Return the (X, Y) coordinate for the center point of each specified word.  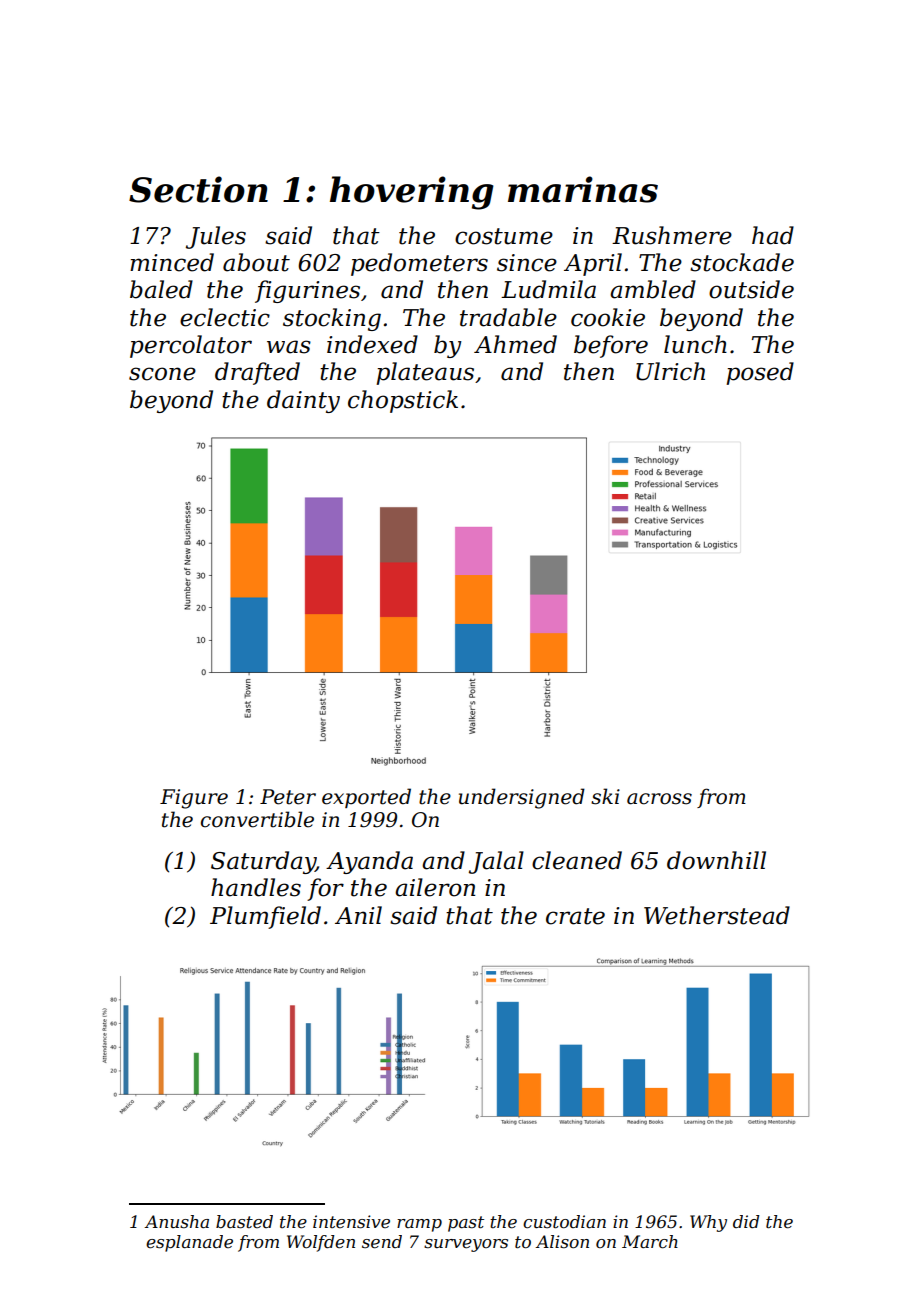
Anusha (176, 1221)
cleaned (577, 860)
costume (504, 236)
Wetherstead (717, 915)
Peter (288, 797)
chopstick (403, 401)
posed (760, 373)
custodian (564, 1222)
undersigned (522, 798)
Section (198, 189)
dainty (303, 401)
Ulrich (670, 371)
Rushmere (672, 235)
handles (256, 887)
